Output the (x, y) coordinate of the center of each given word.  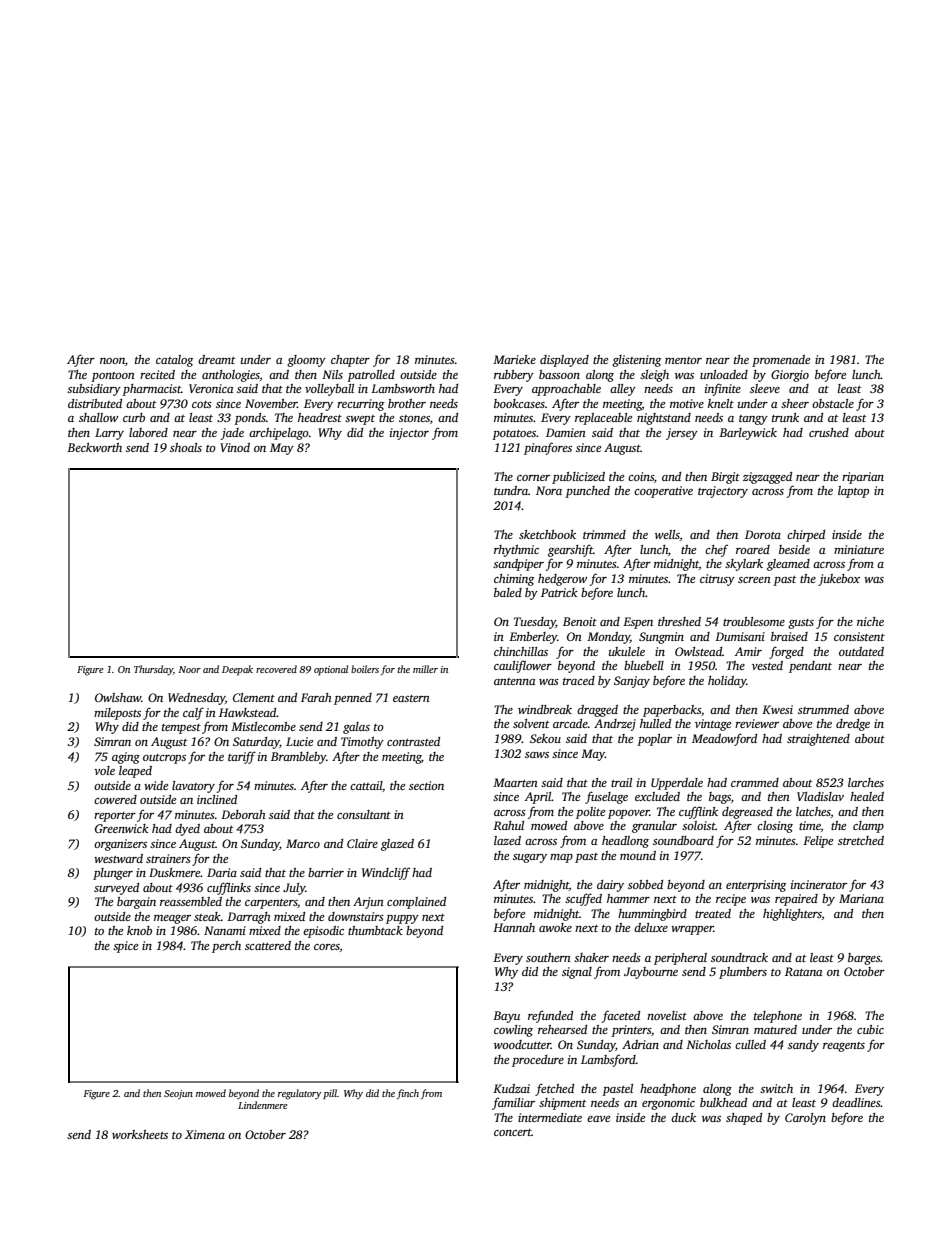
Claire (362, 843)
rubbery (514, 376)
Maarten (515, 782)
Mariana (861, 898)
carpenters (271, 904)
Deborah (243, 814)
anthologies (231, 376)
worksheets (140, 1134)
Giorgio (790, 376)
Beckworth (94, 447)
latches (813, 811)
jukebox (839, 580)
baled (508, 592)
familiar (513, 1103)
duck (683, 1117)
